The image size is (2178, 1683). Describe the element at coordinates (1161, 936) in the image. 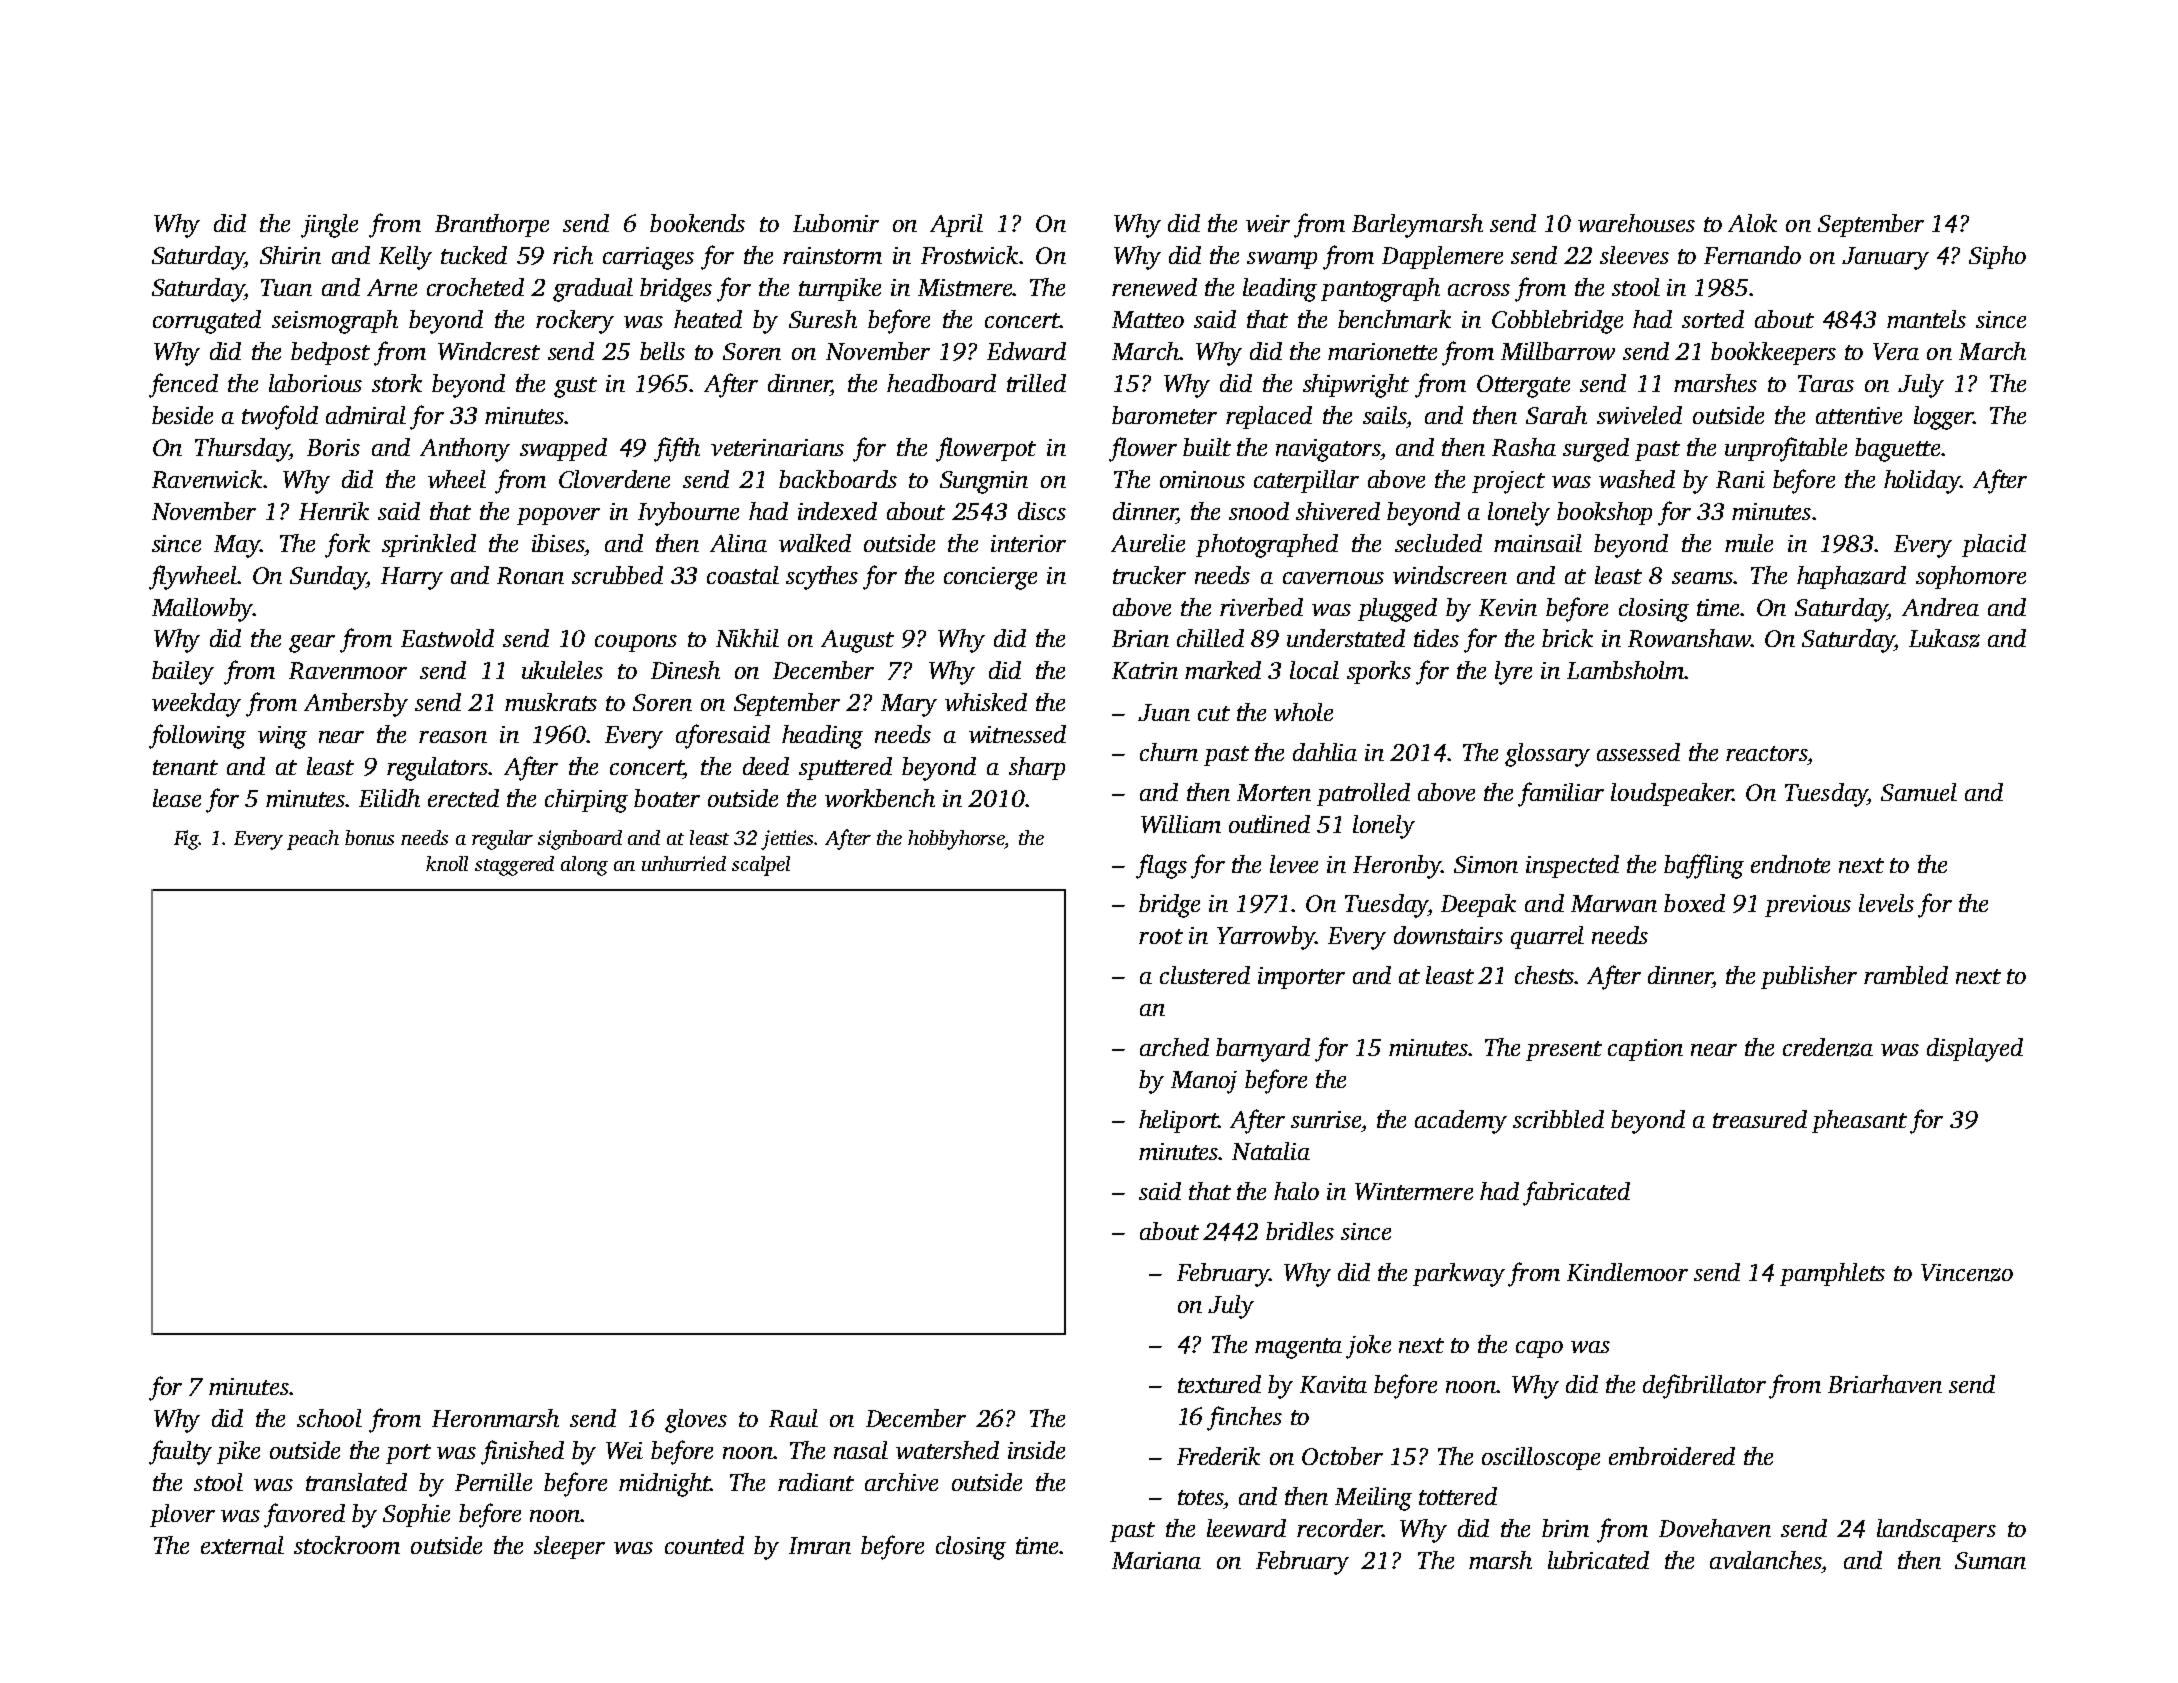

I see `root` at that location.
